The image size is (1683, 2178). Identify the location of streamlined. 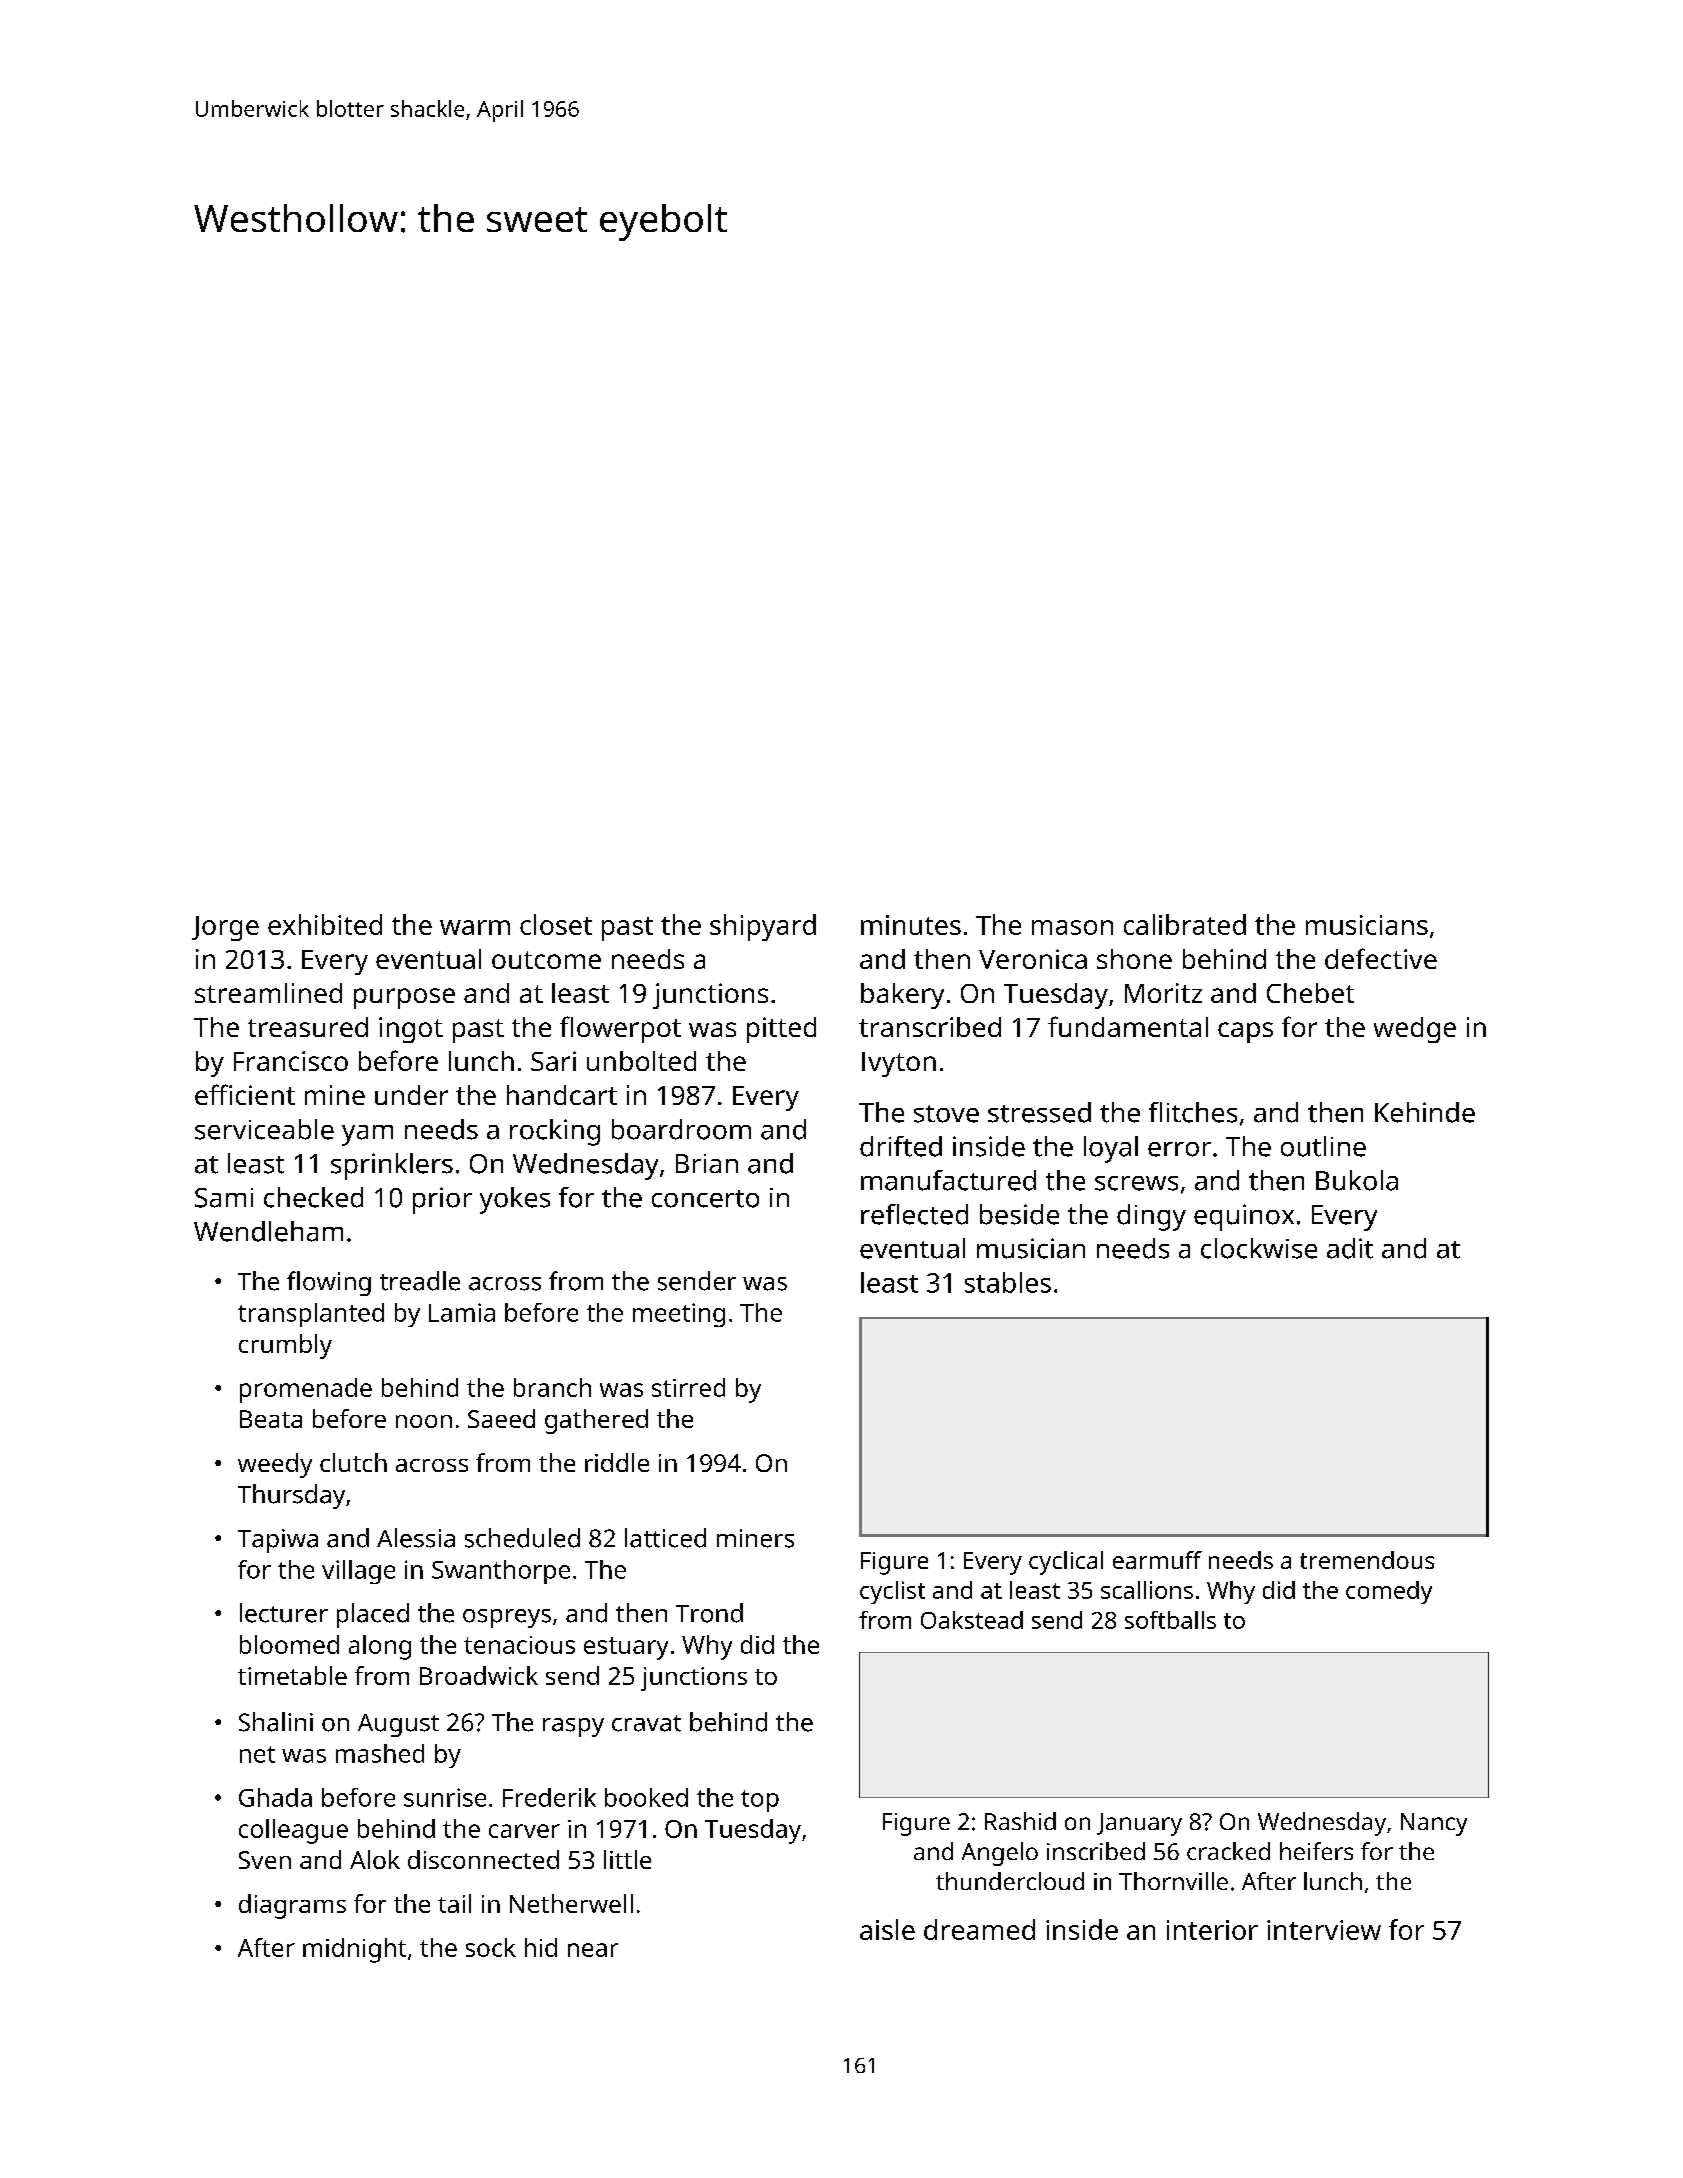
(268, 993).
